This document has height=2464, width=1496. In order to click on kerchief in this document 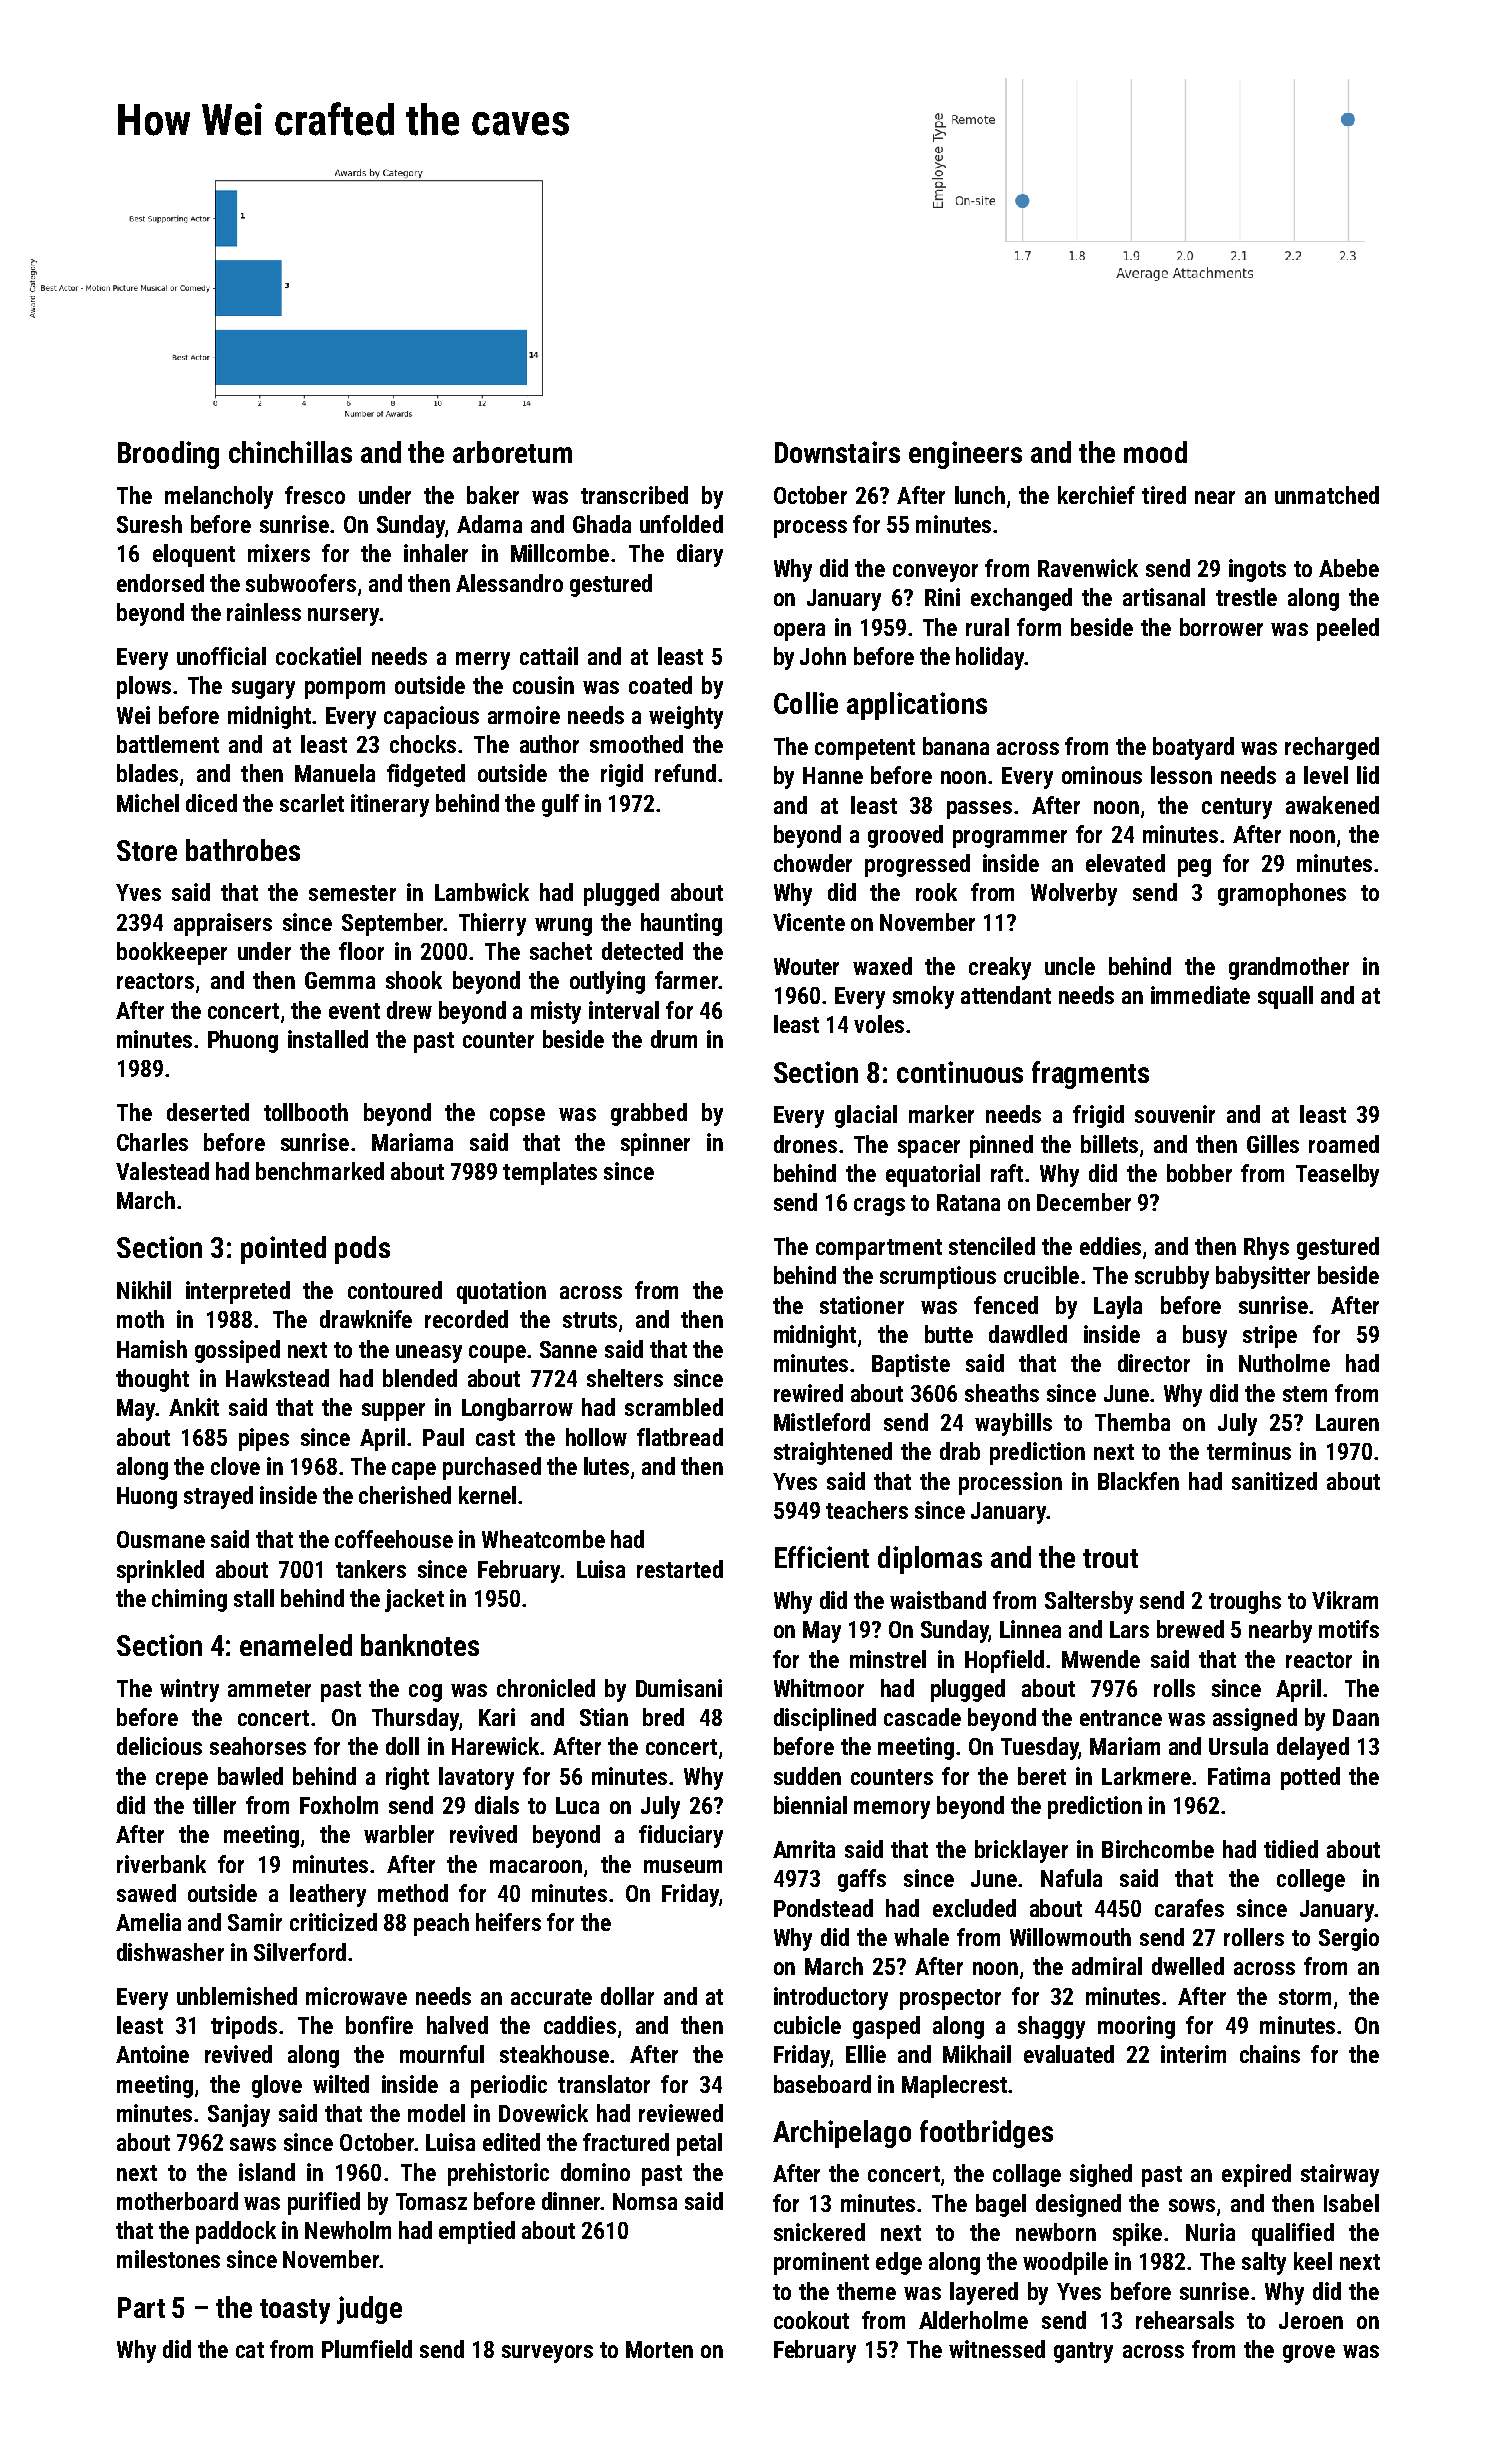, I will do `click(1096, 495)`.
